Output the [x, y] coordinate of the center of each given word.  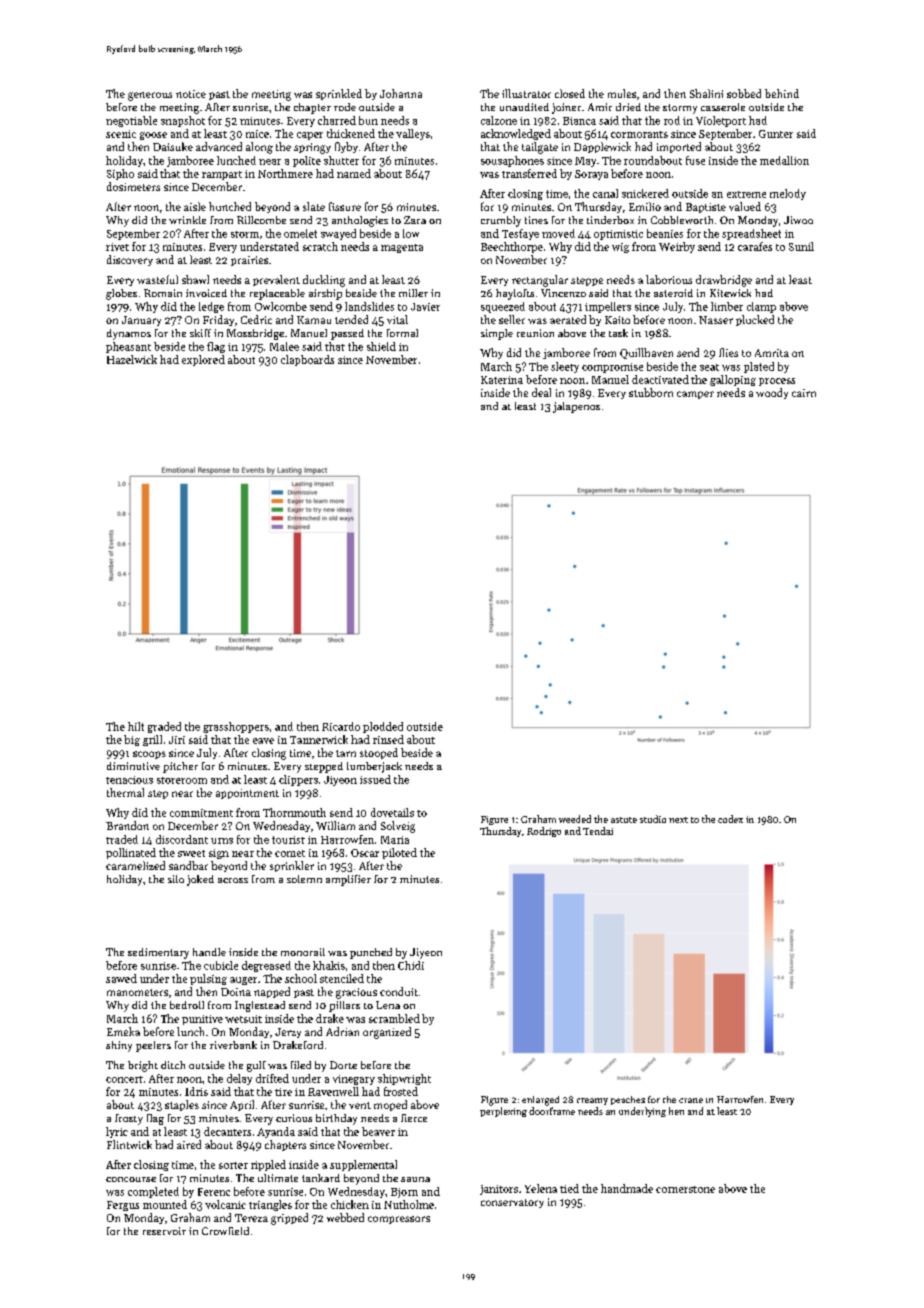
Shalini [706, 93]
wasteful [157, 279]
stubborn [651, 392]
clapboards [307, 360]
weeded [575, 819]
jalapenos [576, 407]
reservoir [164, 1231]
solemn [304, 879]
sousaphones [512, 161]
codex [730, 819]
